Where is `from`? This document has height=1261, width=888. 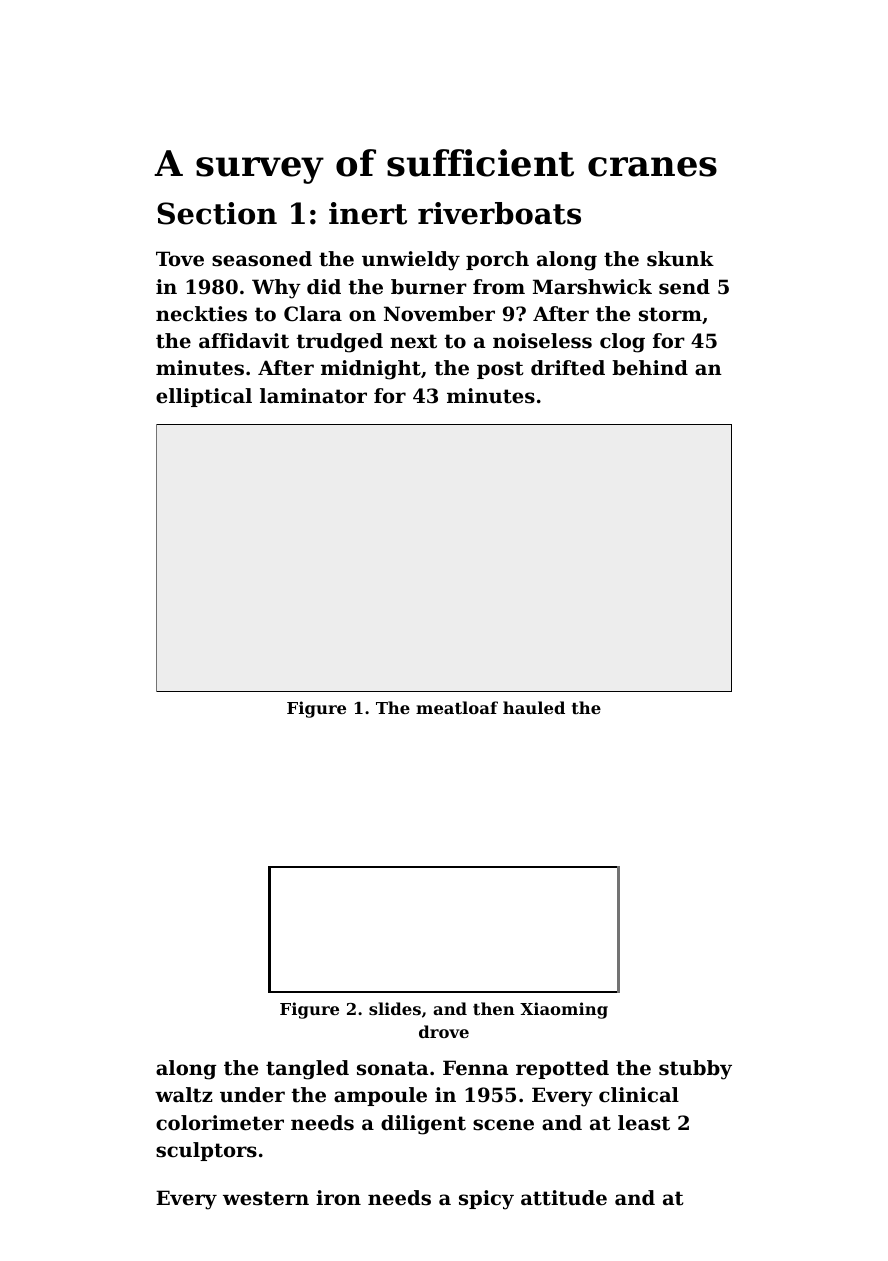 from is located at coordinates (499, 286).
